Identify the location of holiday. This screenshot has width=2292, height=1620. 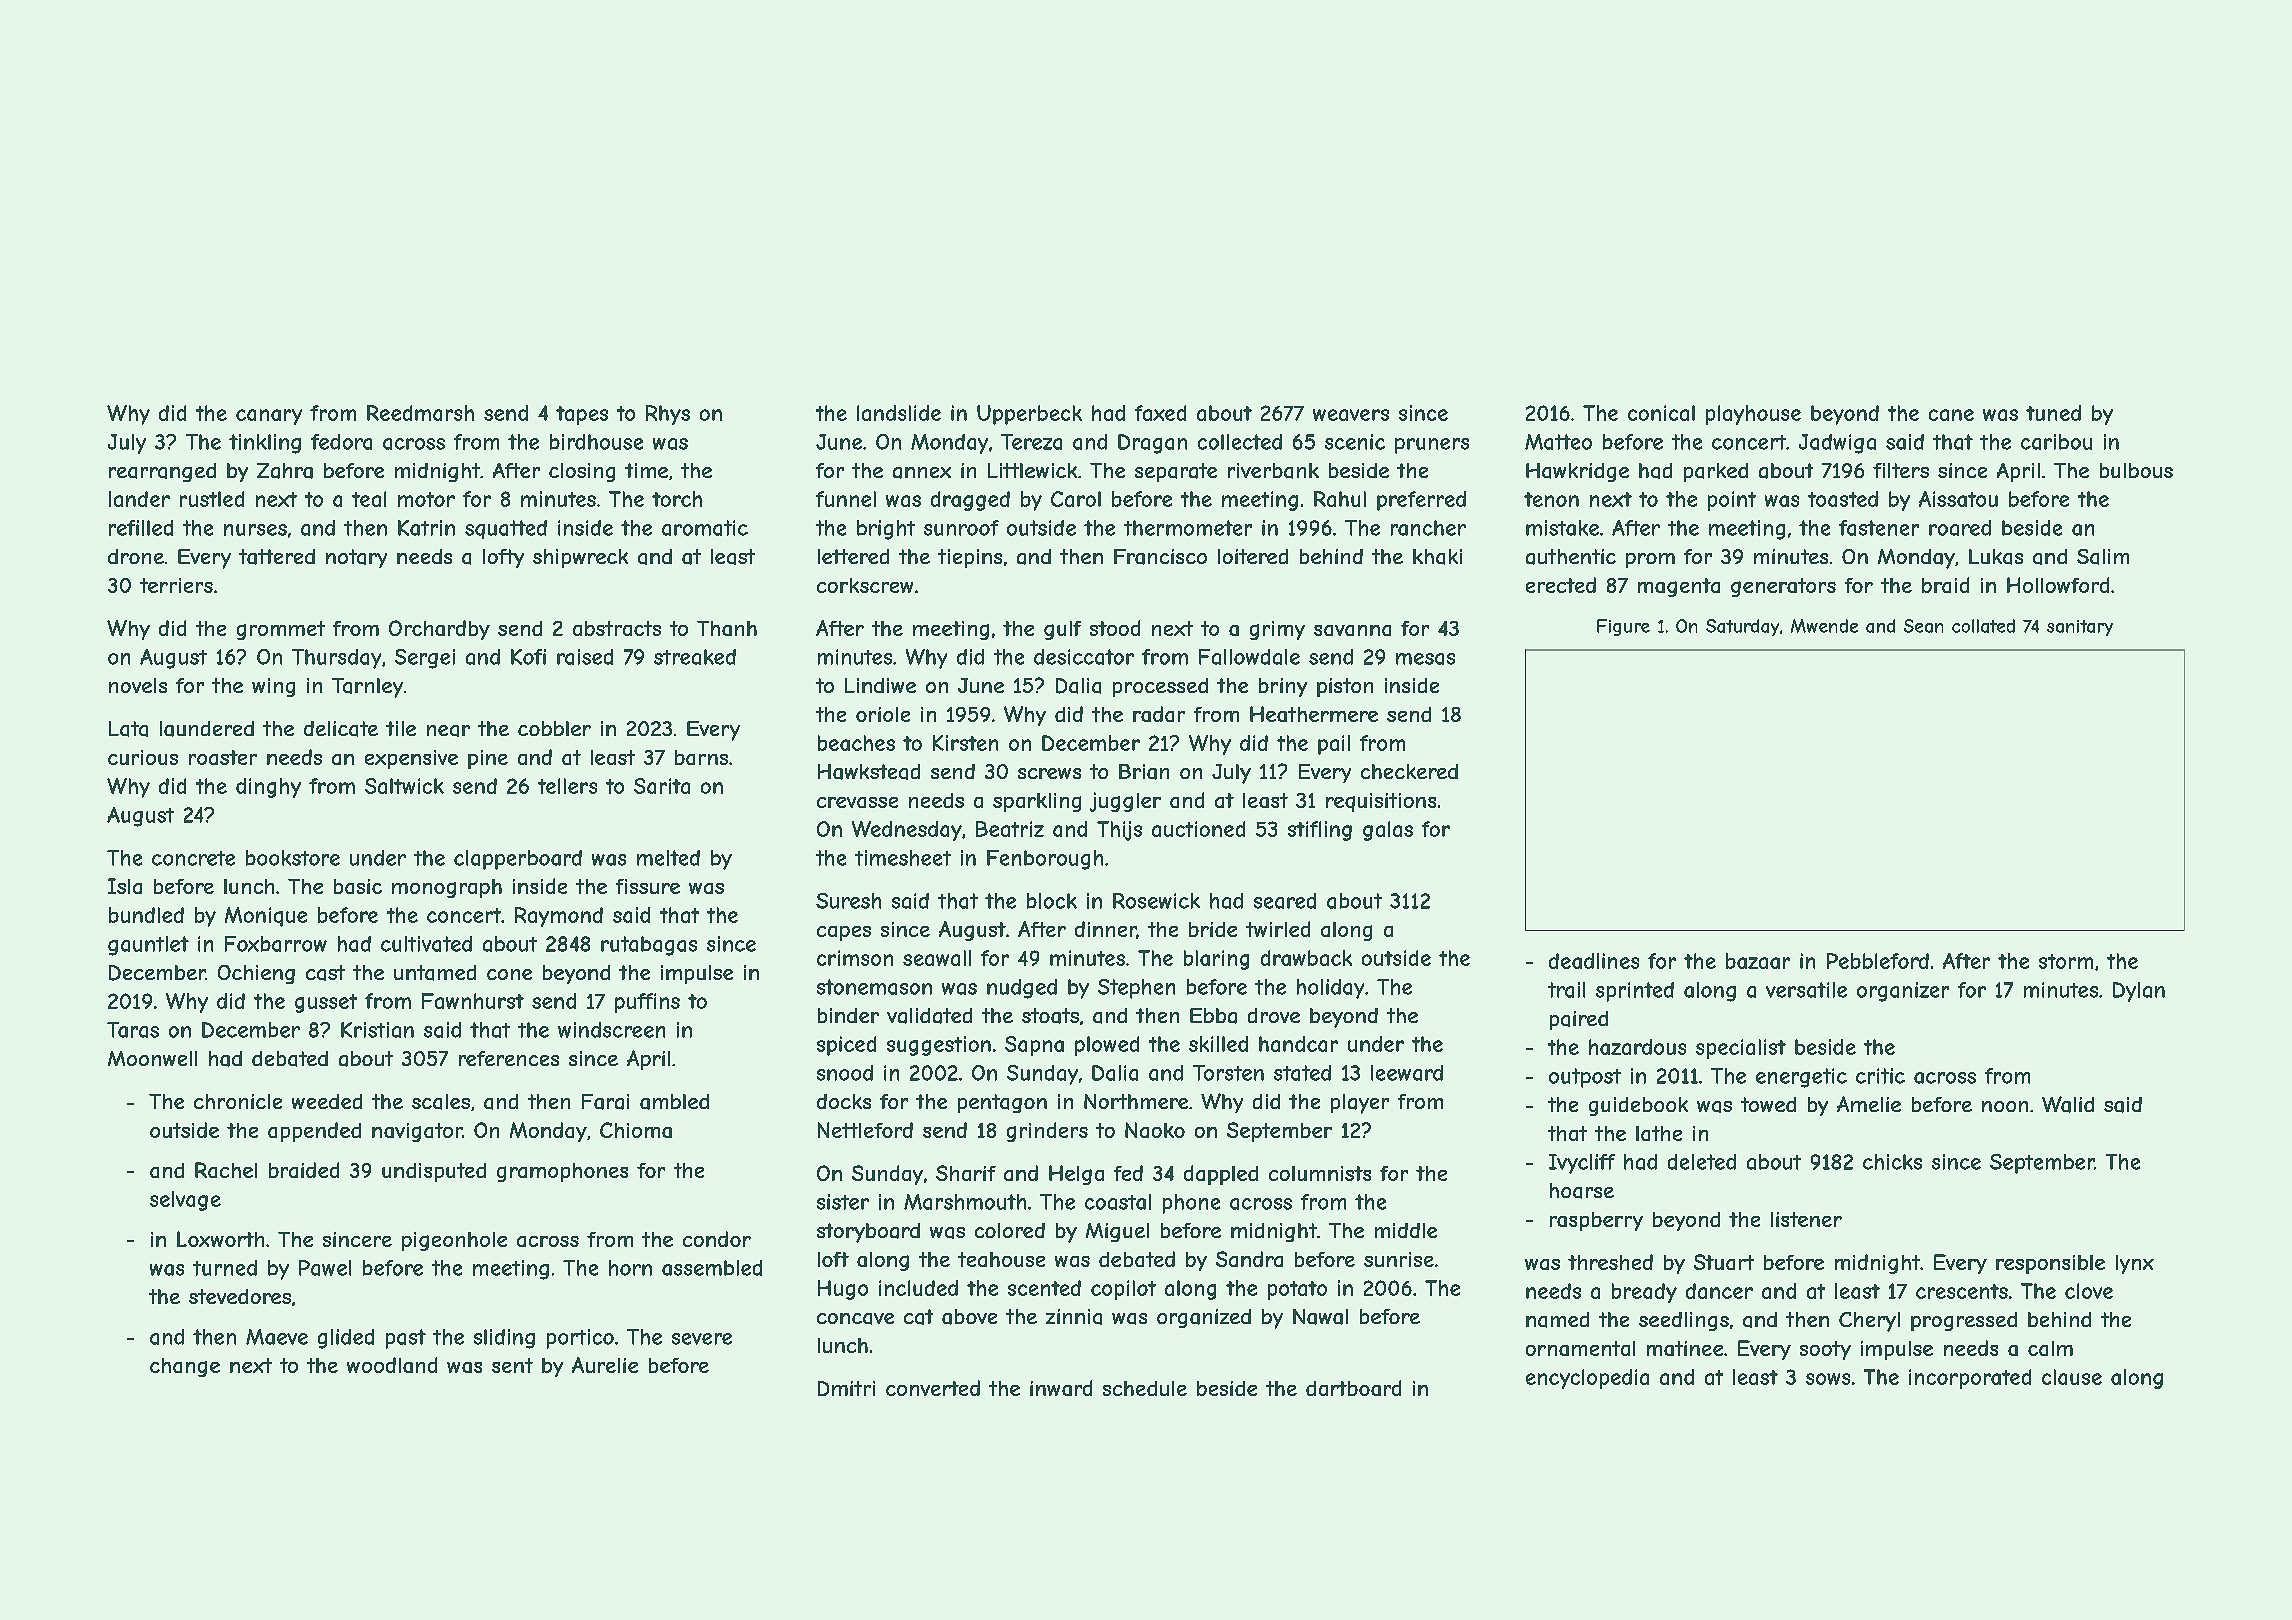
(1330, 989).
